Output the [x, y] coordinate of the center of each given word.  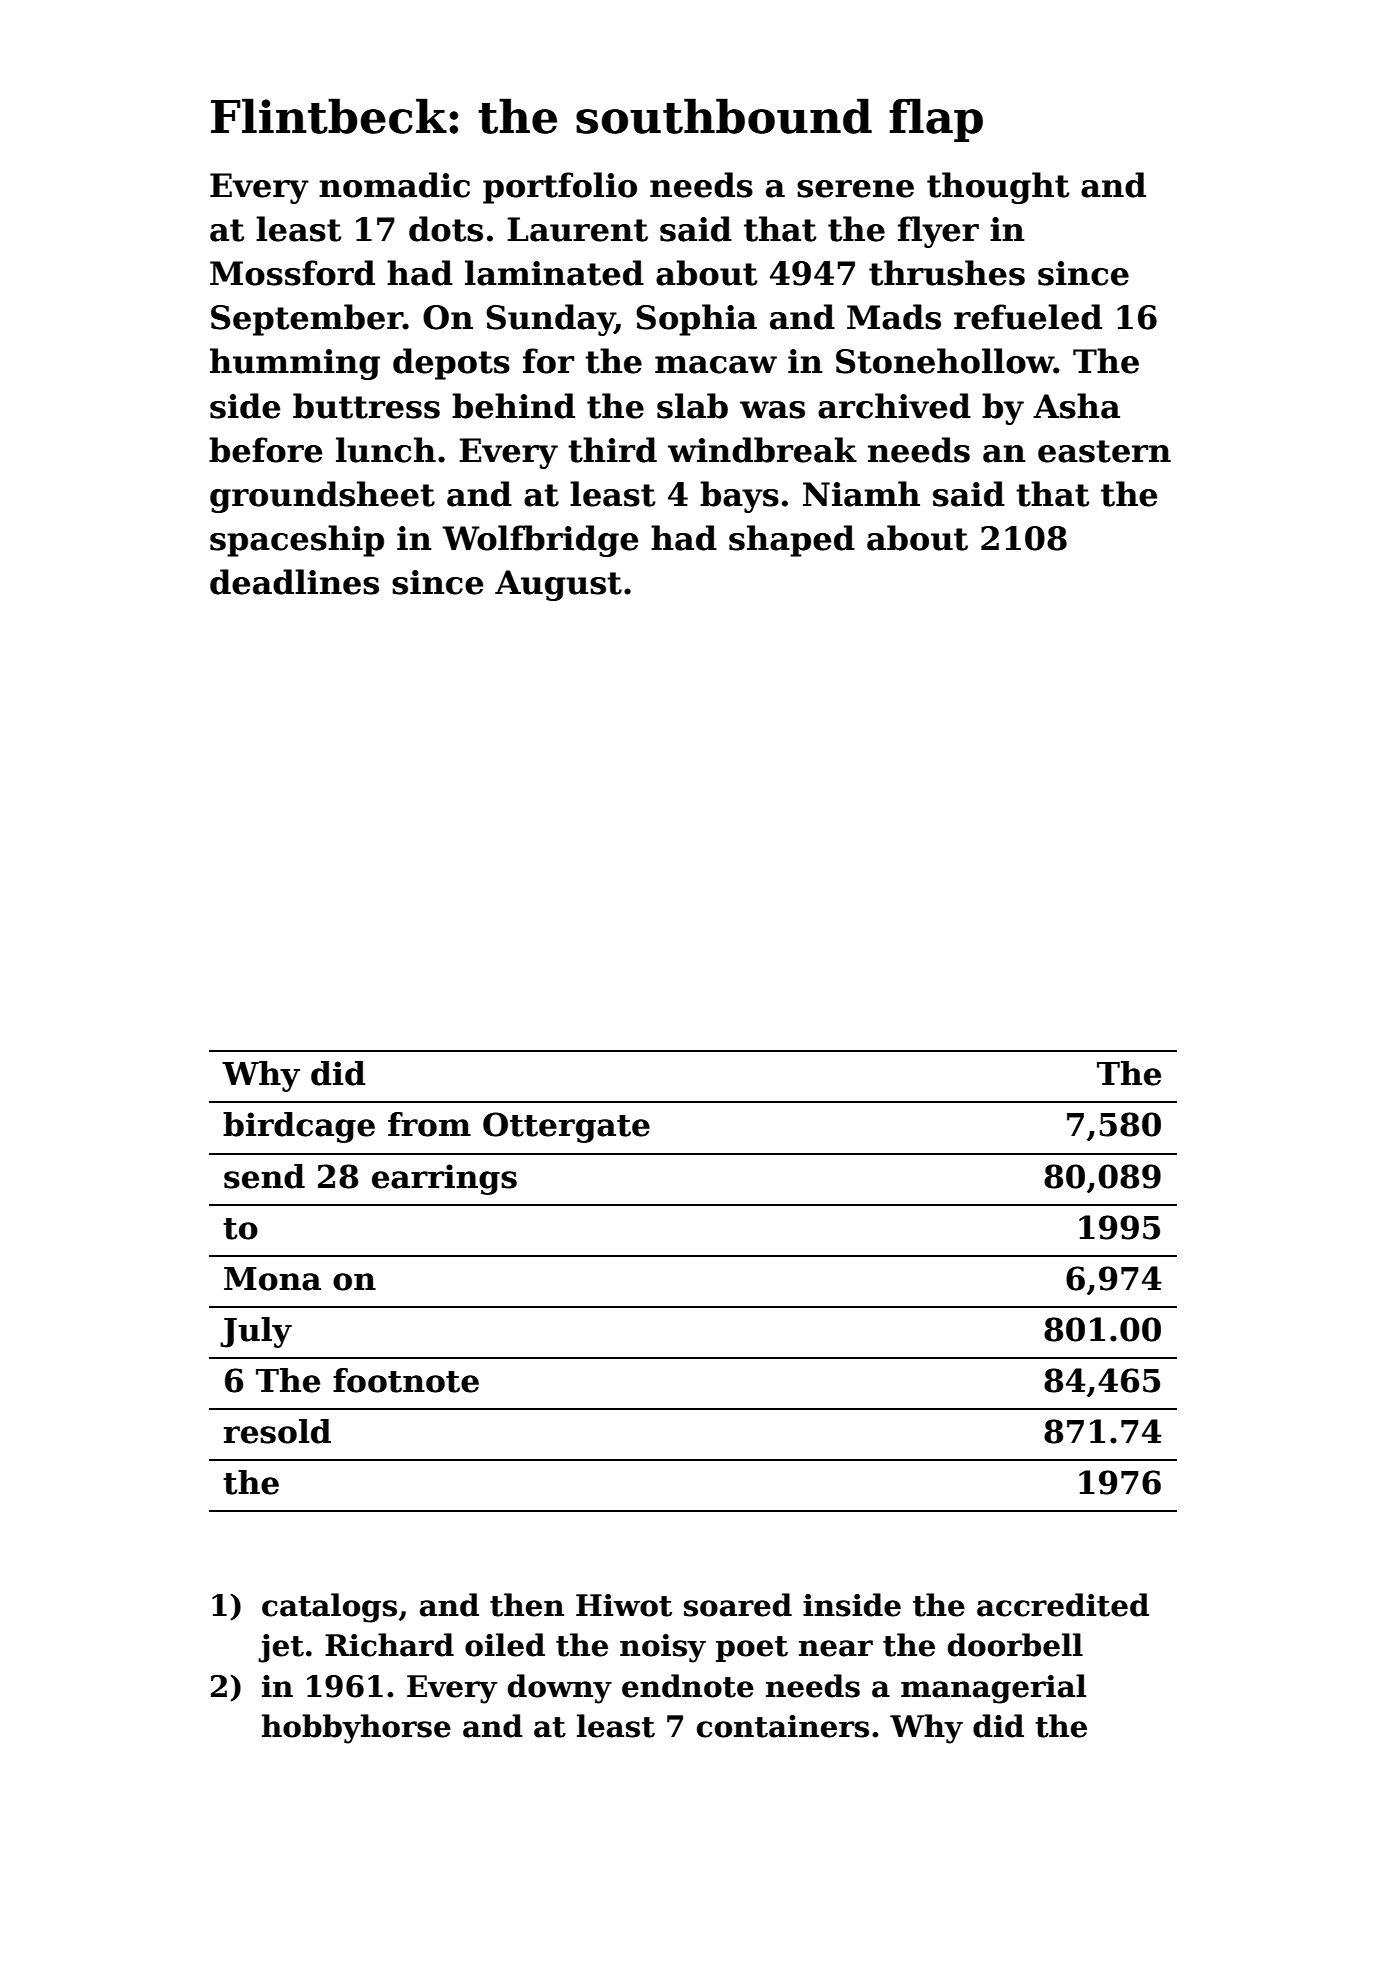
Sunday [550, 320]
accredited [1063, 1605]
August [558, 585]
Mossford [292, 273]
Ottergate [566, 1127]
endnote [688, 1686]
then [527, 1605]
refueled [1028, 317]
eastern [1104, 451]
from [429, 1124]
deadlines [294, 582]
